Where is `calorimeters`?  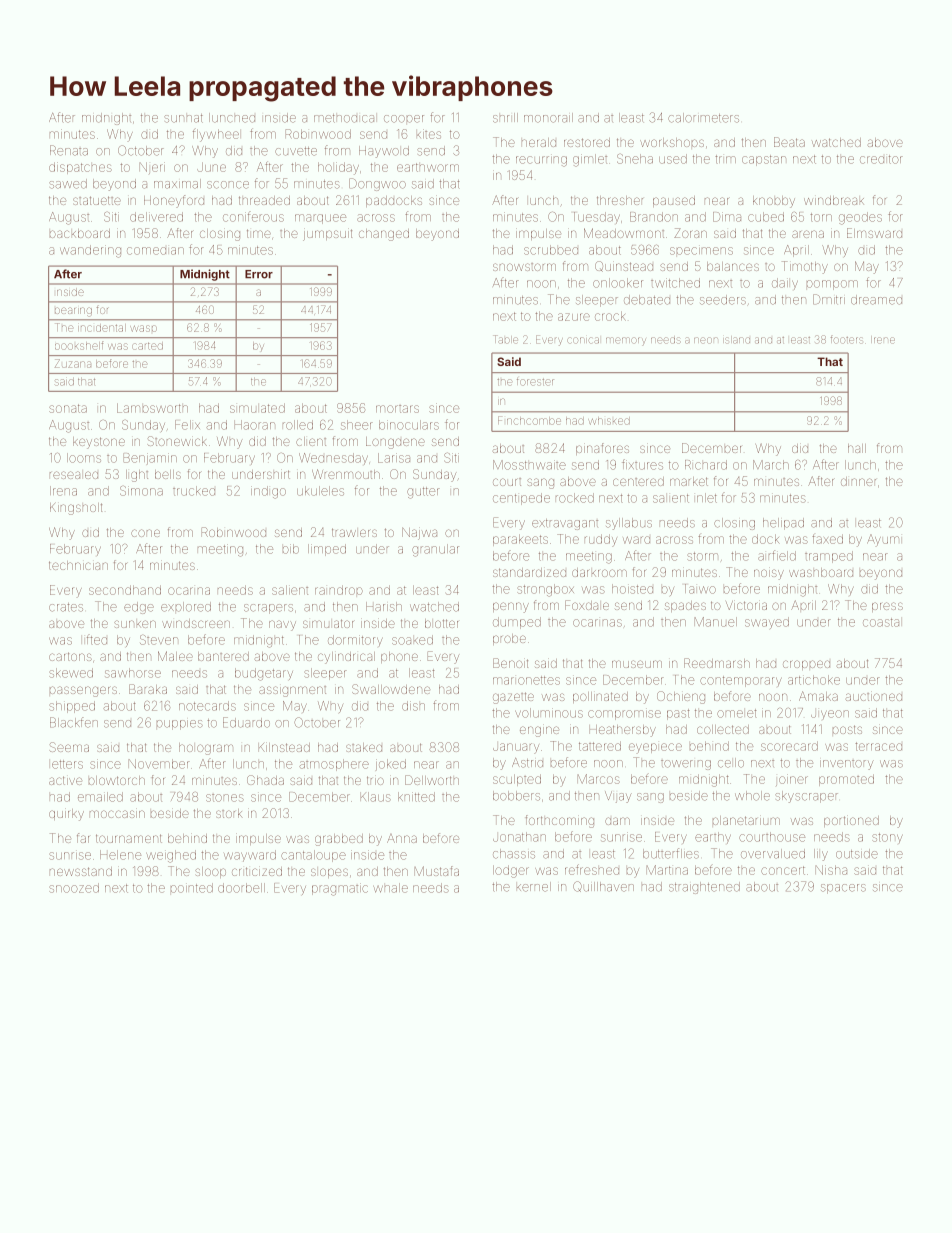
calorimeters is located at coordinates (703, 118).
